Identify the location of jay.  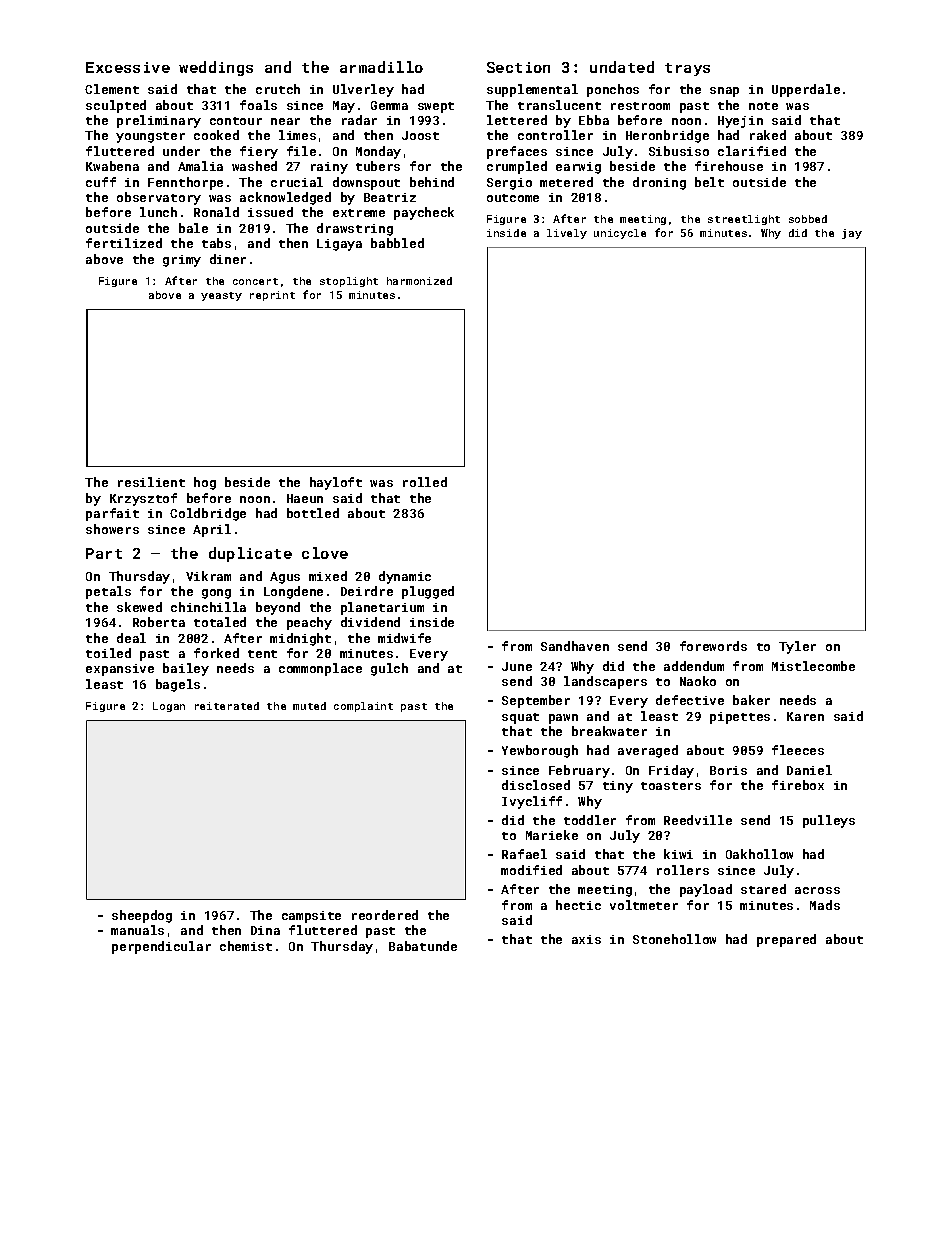
(852, 234).
